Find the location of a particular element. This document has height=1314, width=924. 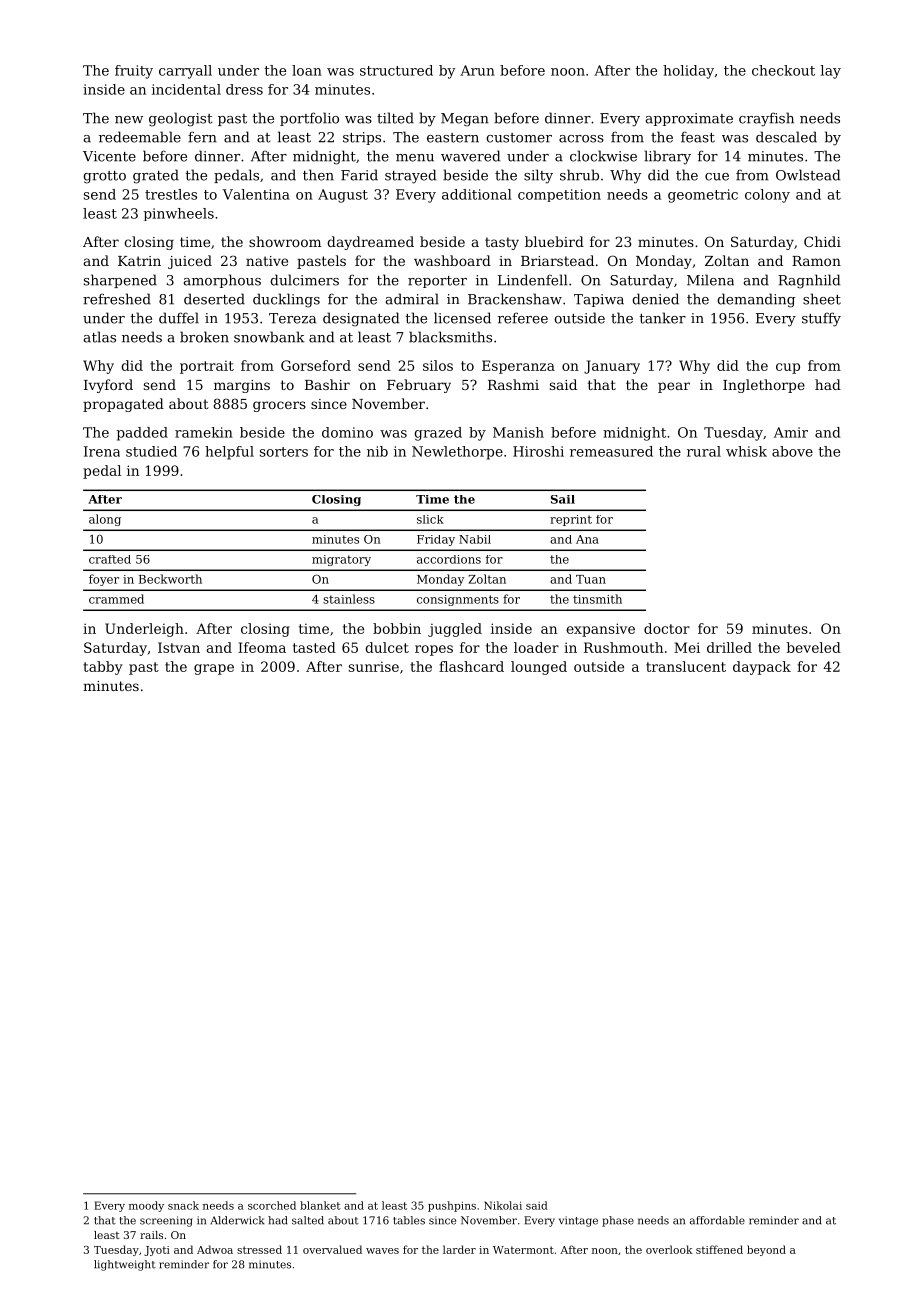

grape is located at coordinates (214, 669).
